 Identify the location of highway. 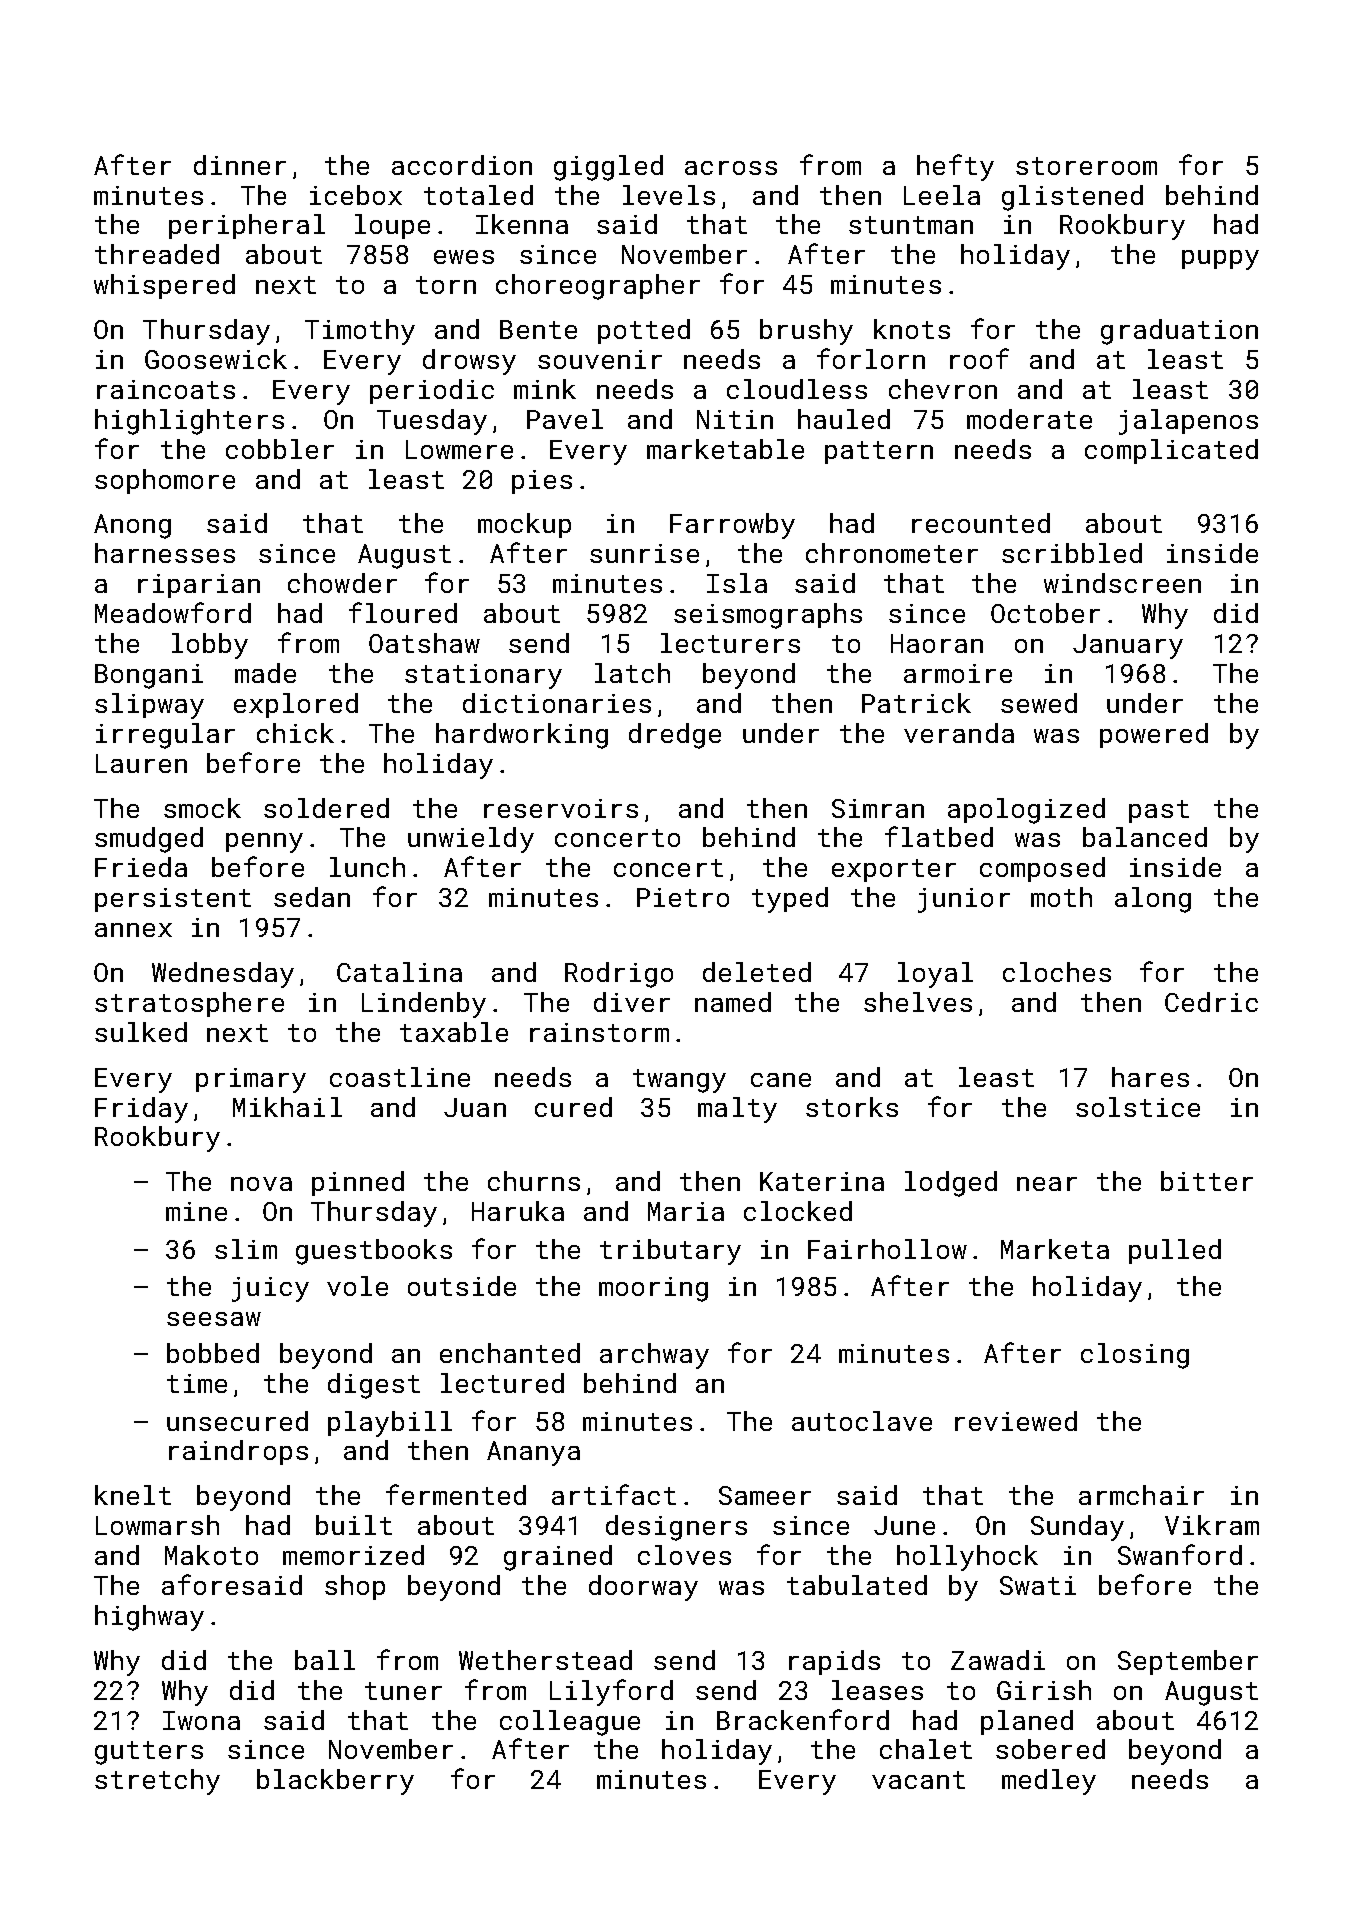
(149, 1618).
